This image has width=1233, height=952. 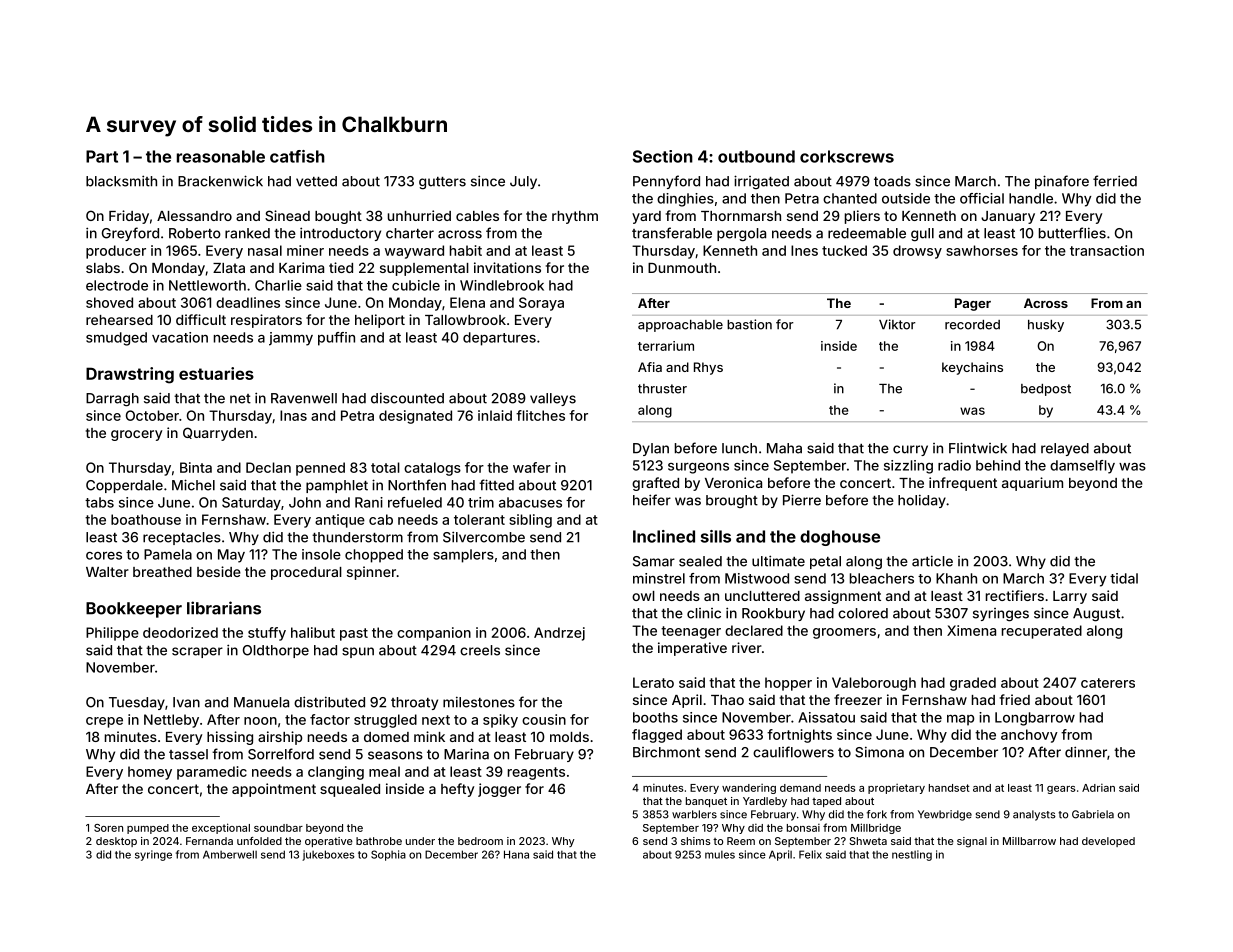 What do you see at coordinates (1015, 595) in the image?
I see `rectifiers` at bounding box center [1015, 595].
